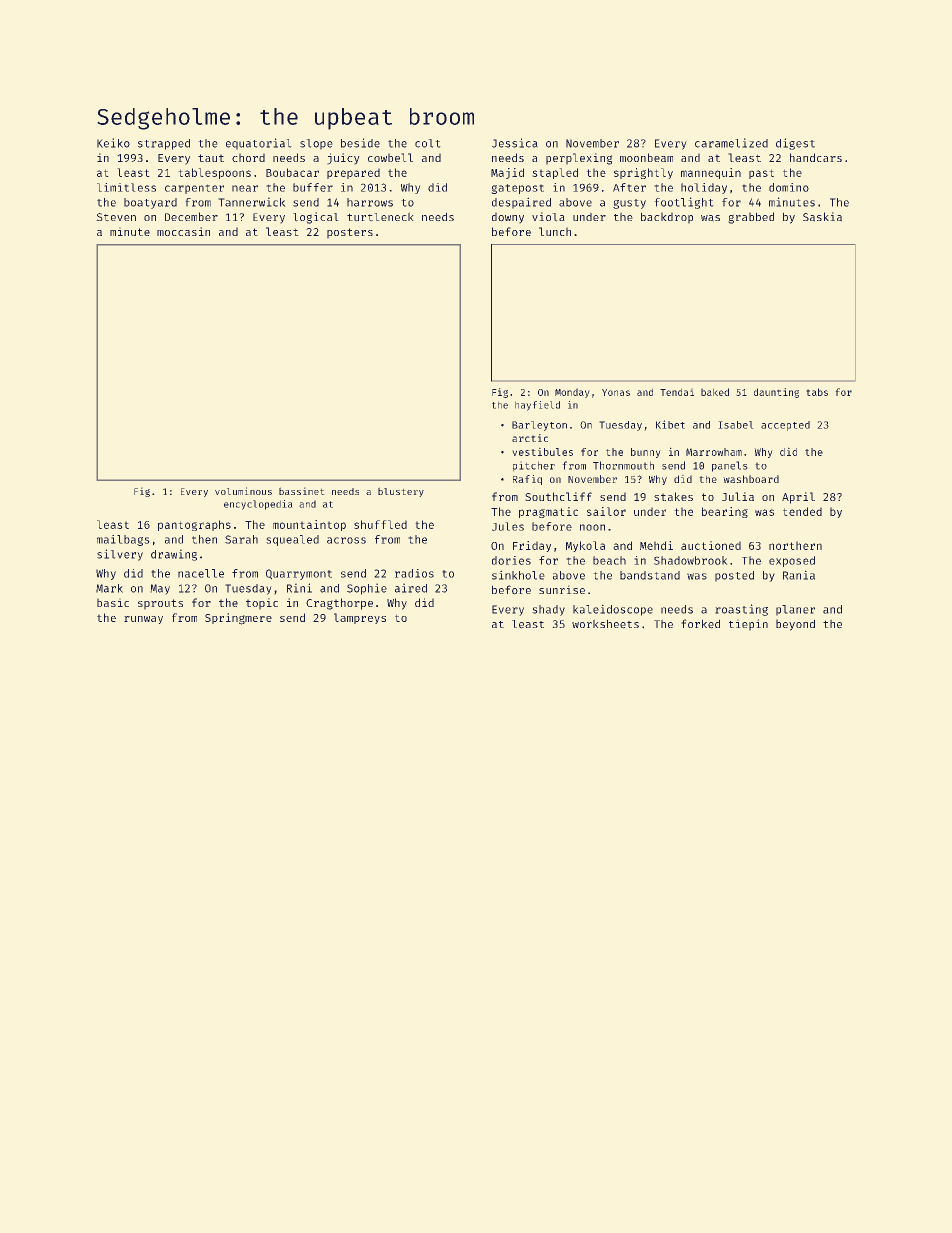  What do you see at coordinates (751, 218) in the image?
I see `grabbed` at bounding box center [751, 218].
